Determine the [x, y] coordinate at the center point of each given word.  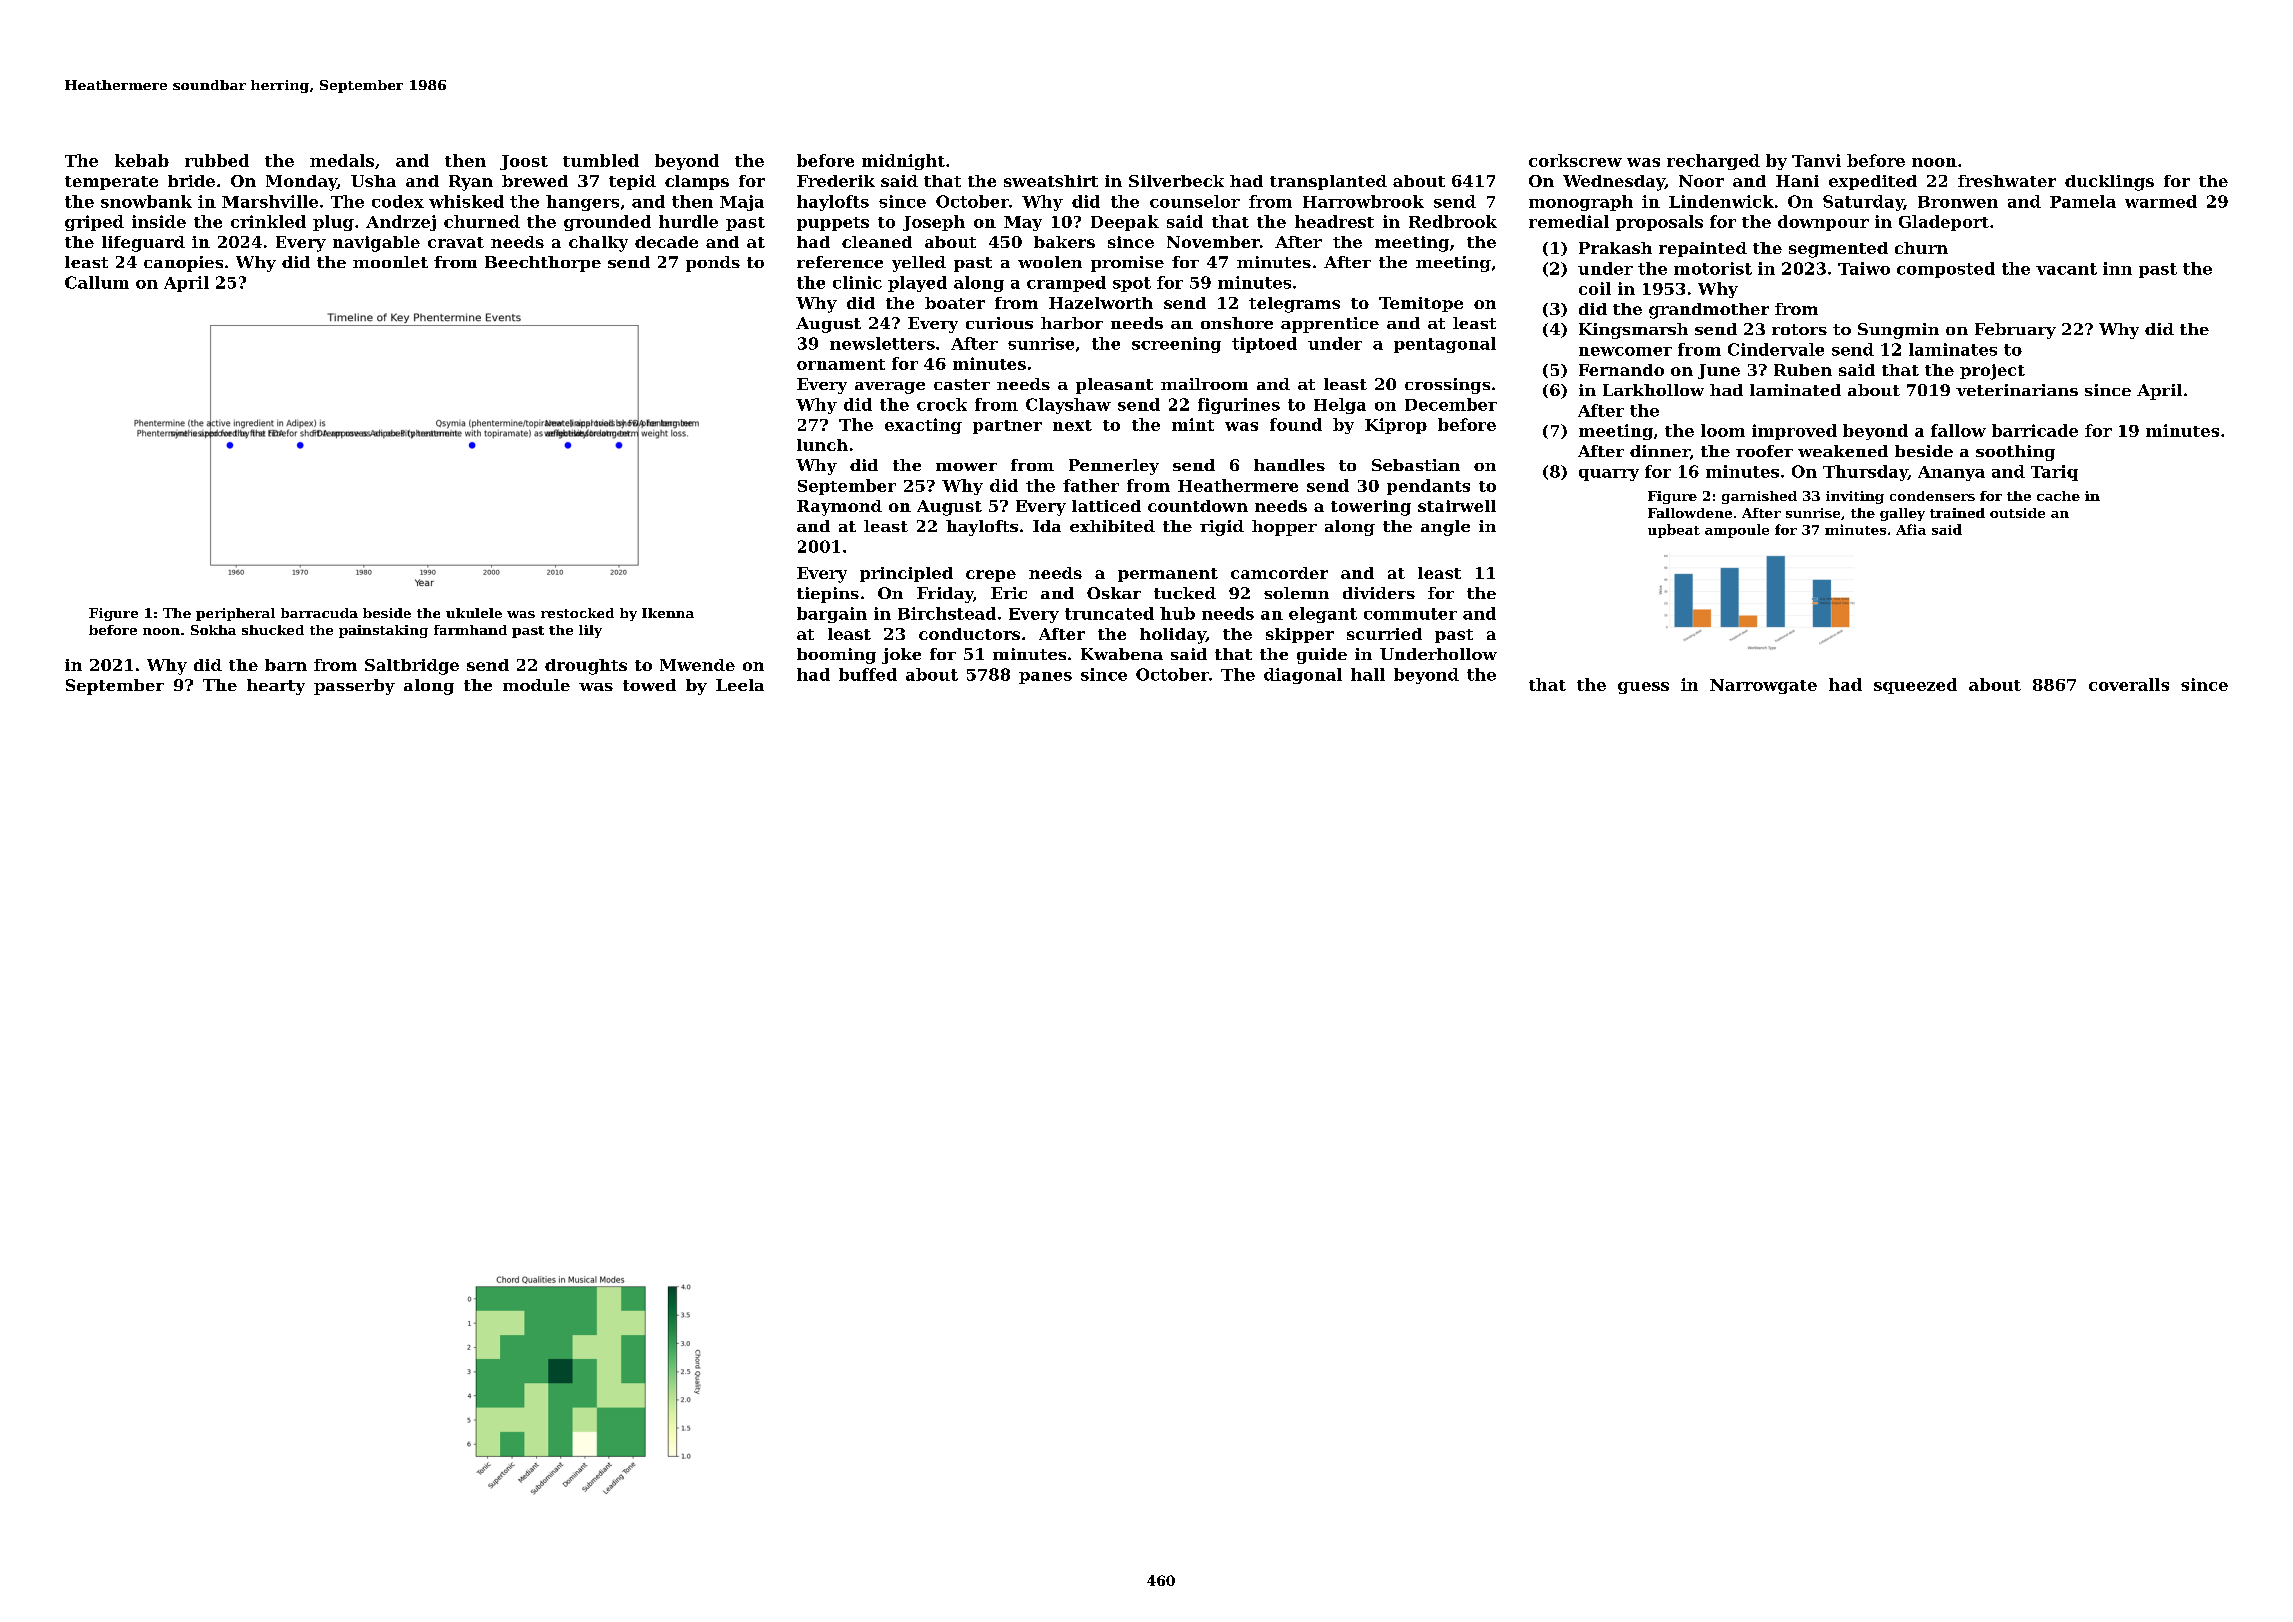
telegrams [1294, 305]
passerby [354, 687]
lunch [822, 445]
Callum [97, 282]
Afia [1911, 529]
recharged [1713, 162]
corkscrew [1575, 160]
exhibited [1112, 526]
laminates [1953, 349]
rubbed [217, 160]
